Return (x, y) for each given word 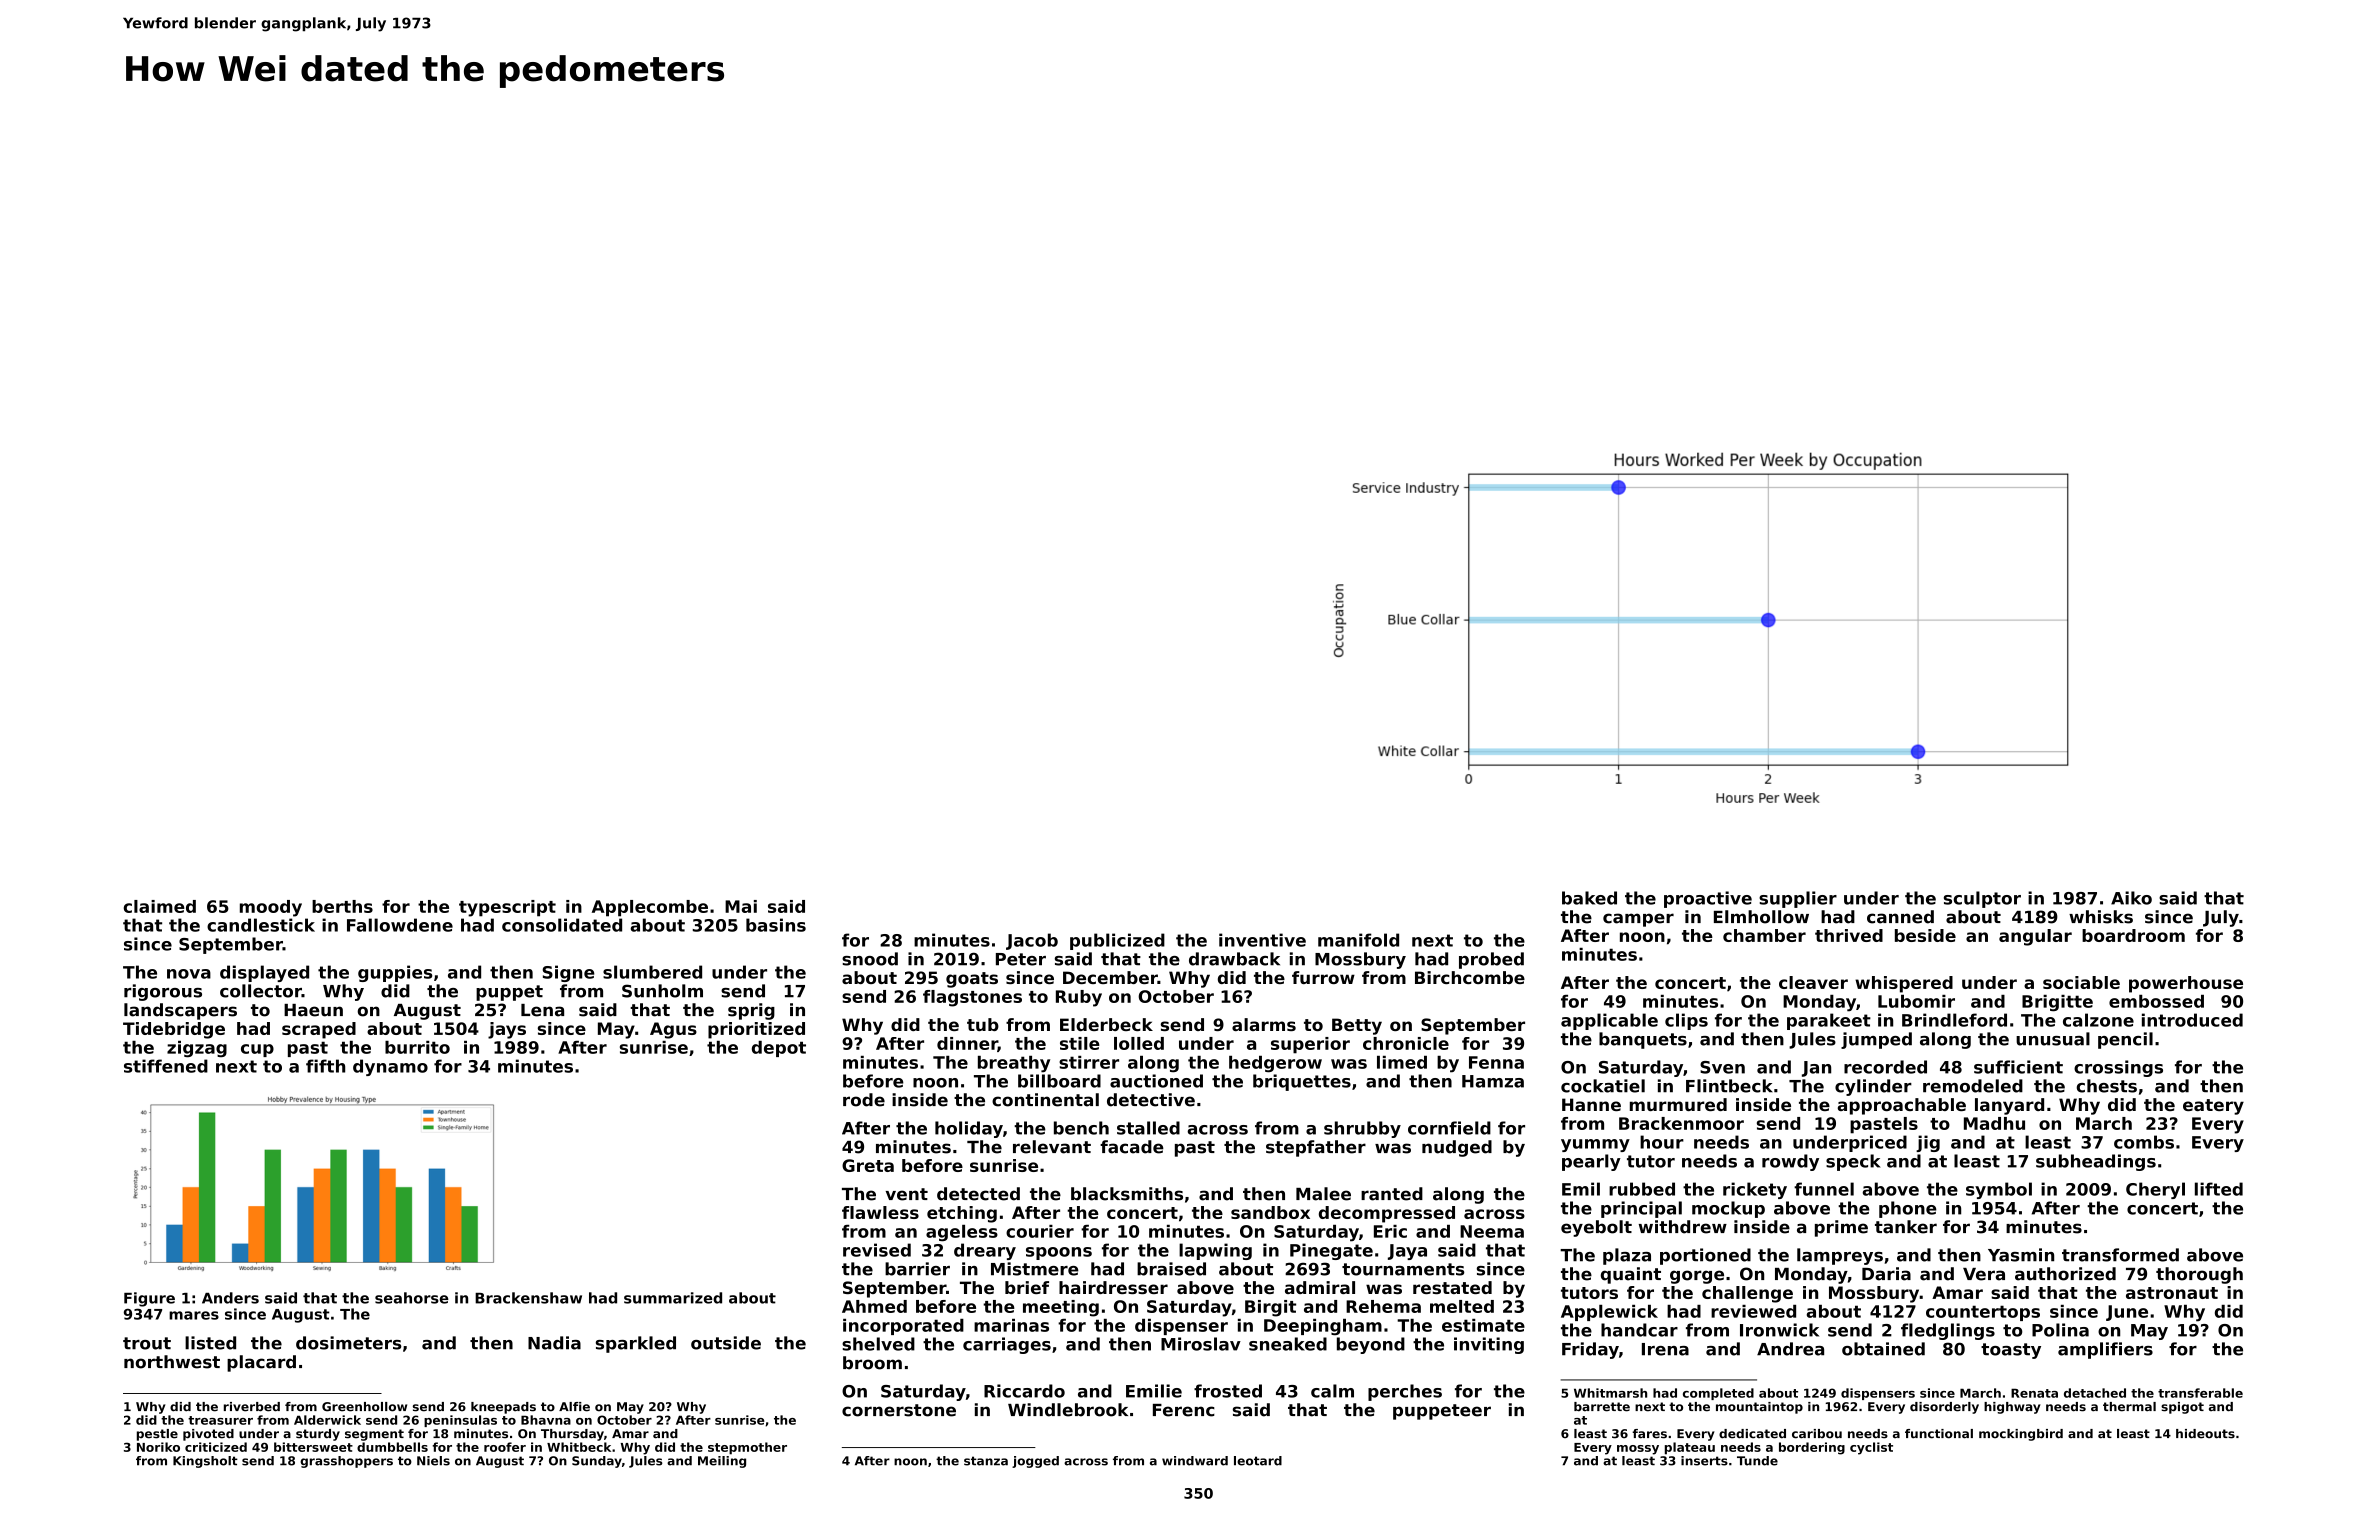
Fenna (1496, 1062)
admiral (1320, 1287)
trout (147, 1343)
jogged (1035, 1462)
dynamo (390, 1067)
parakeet (1829, 1021)
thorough (2199, 1275)
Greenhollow (364, 1407)
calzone (2098, 1020)
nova (189, 974)
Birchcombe (1470, 977)
